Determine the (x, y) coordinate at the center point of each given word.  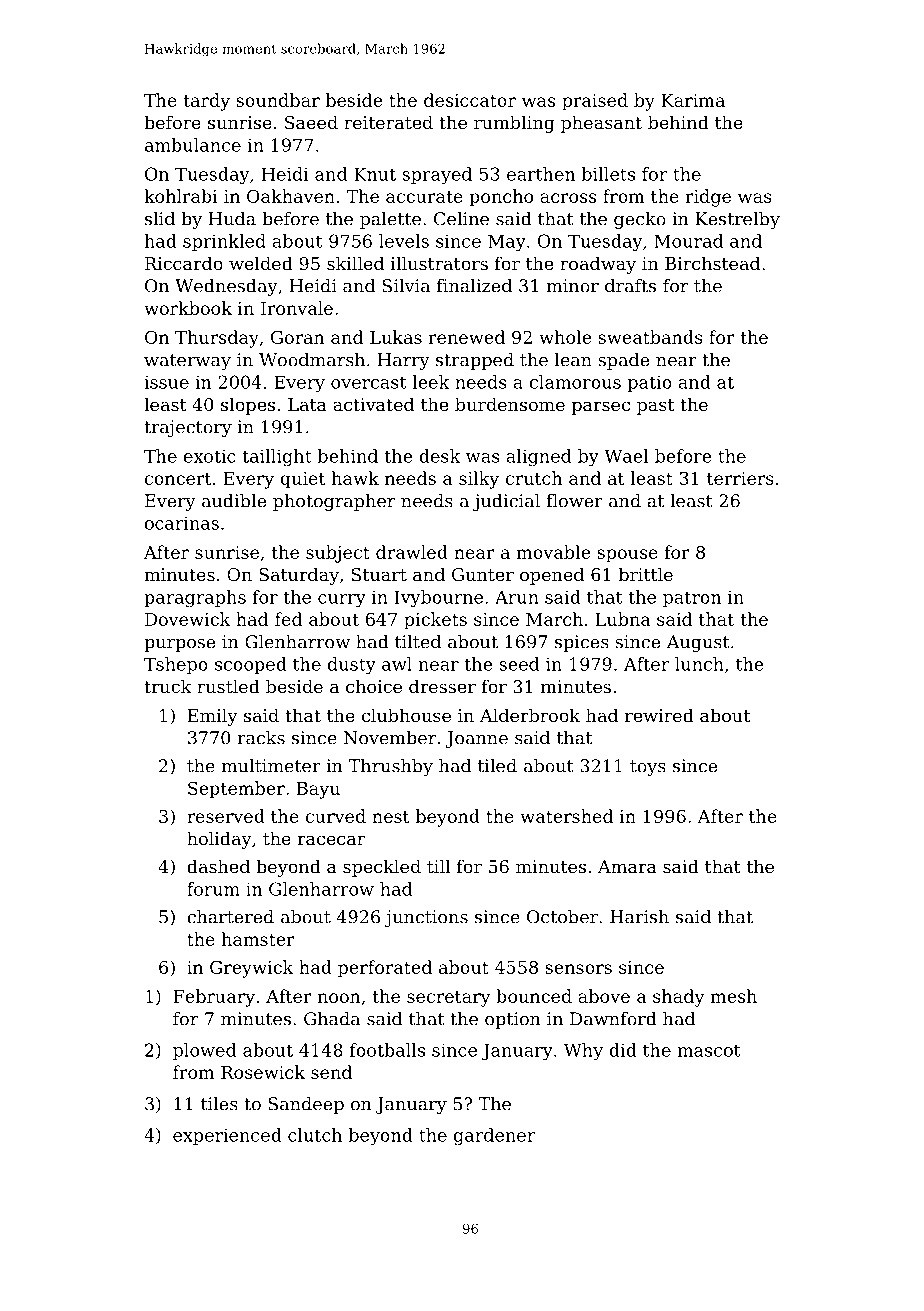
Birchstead (712, 263)
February (214, 998)
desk (439, 456)
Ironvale (297, 308)
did (623, 1050)
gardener (494, 1137)
